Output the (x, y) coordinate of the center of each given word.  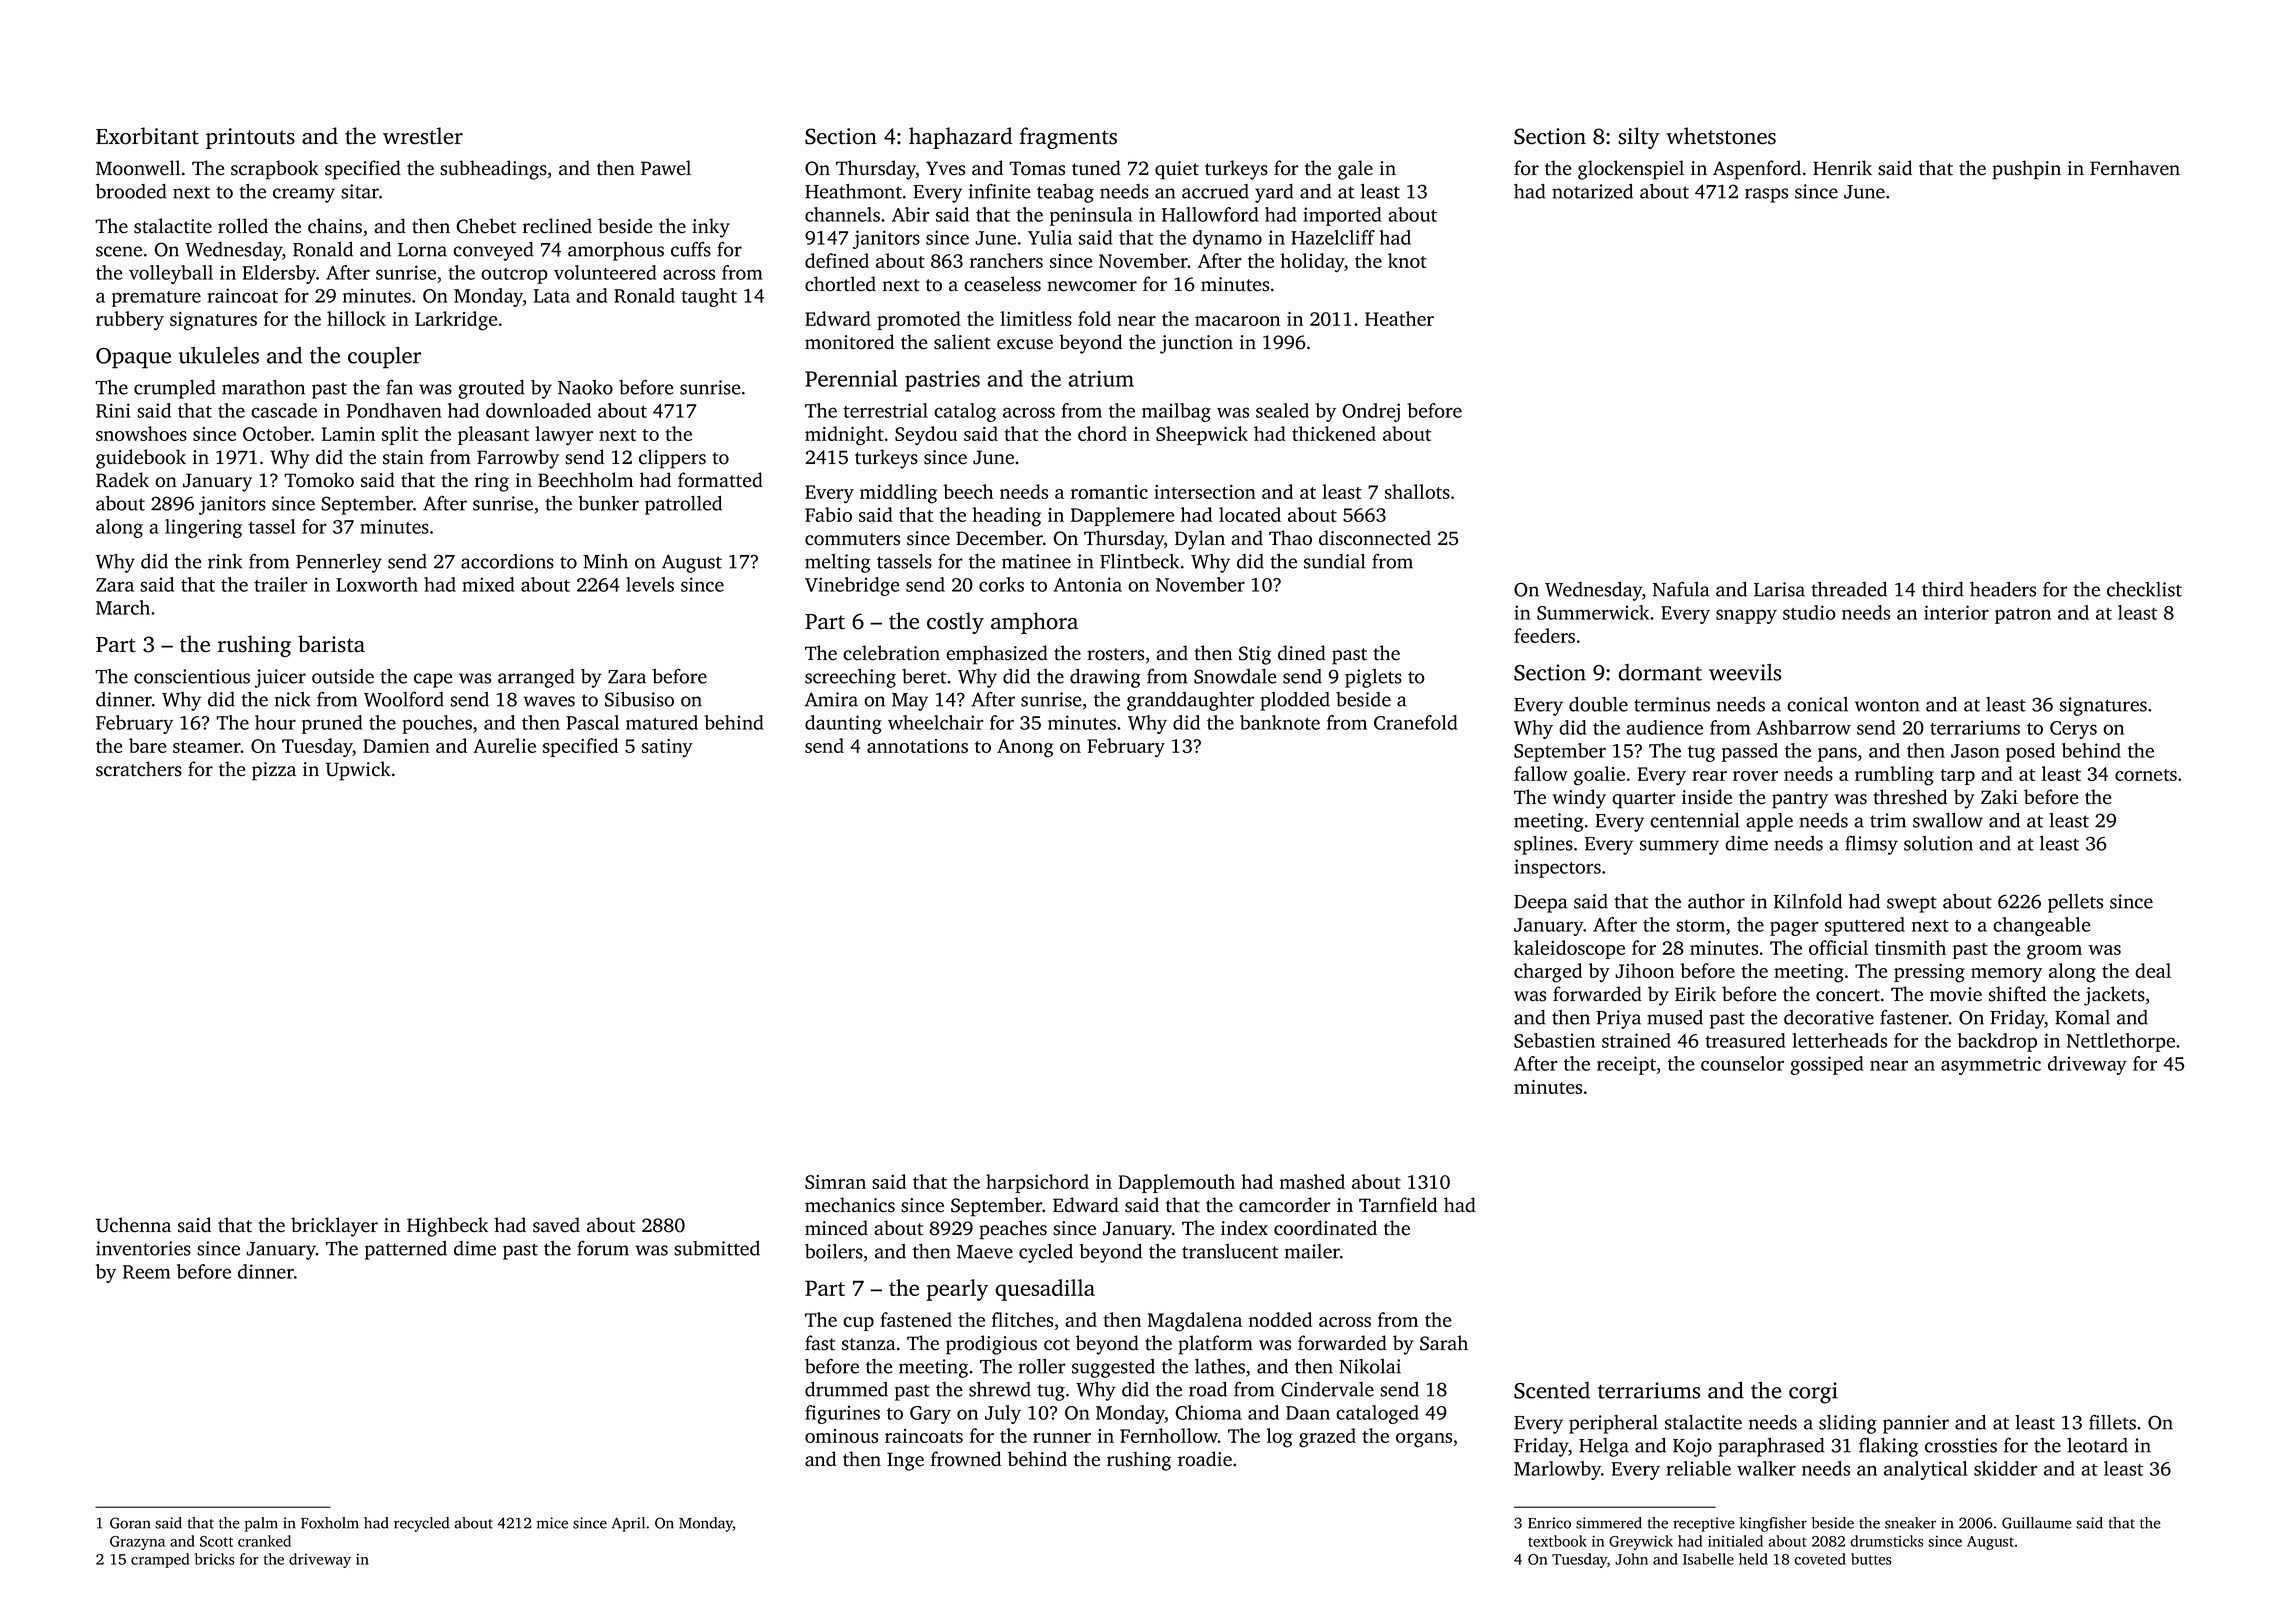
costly (955, 623)
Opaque (133, 358)
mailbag (1176, 412)
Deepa (1541, 904)
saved (556, 1225)
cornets (2146, 775)
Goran (130, 1523)
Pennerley (339, 563)
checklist (2144, 589)
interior (1956, 612)
